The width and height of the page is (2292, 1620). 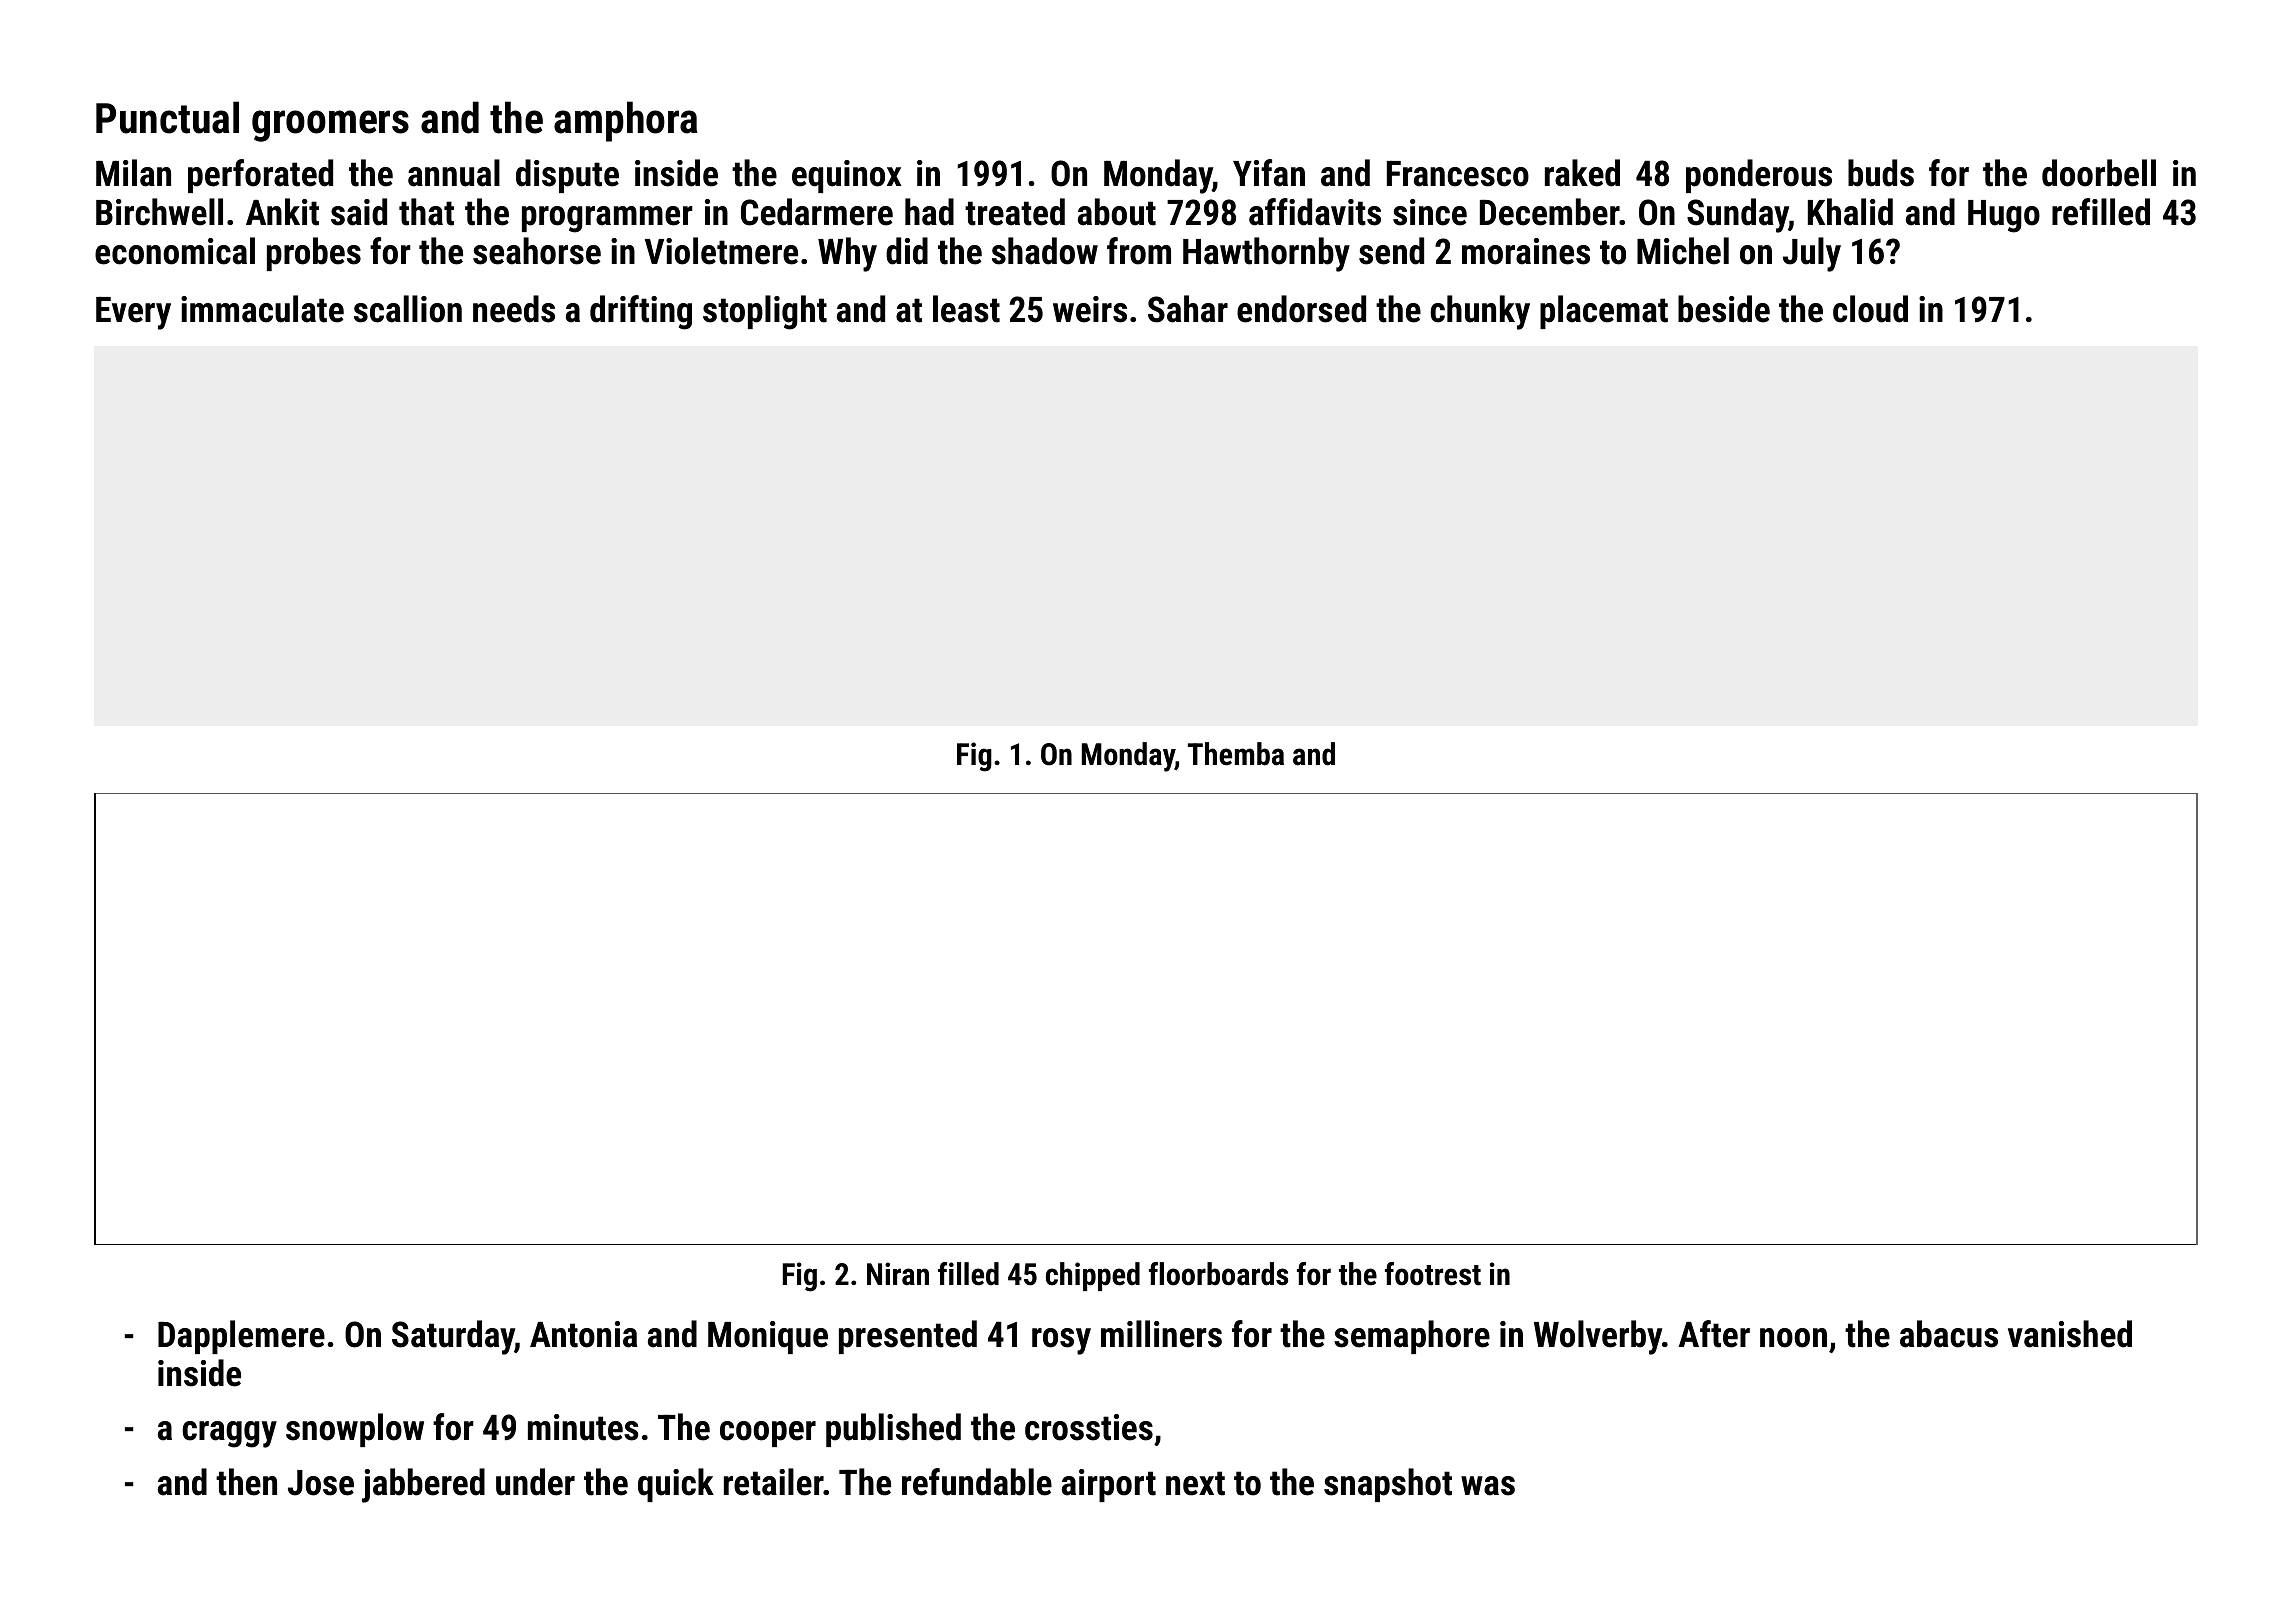 I want to click on cloud, so click(x=1870, y=309).
